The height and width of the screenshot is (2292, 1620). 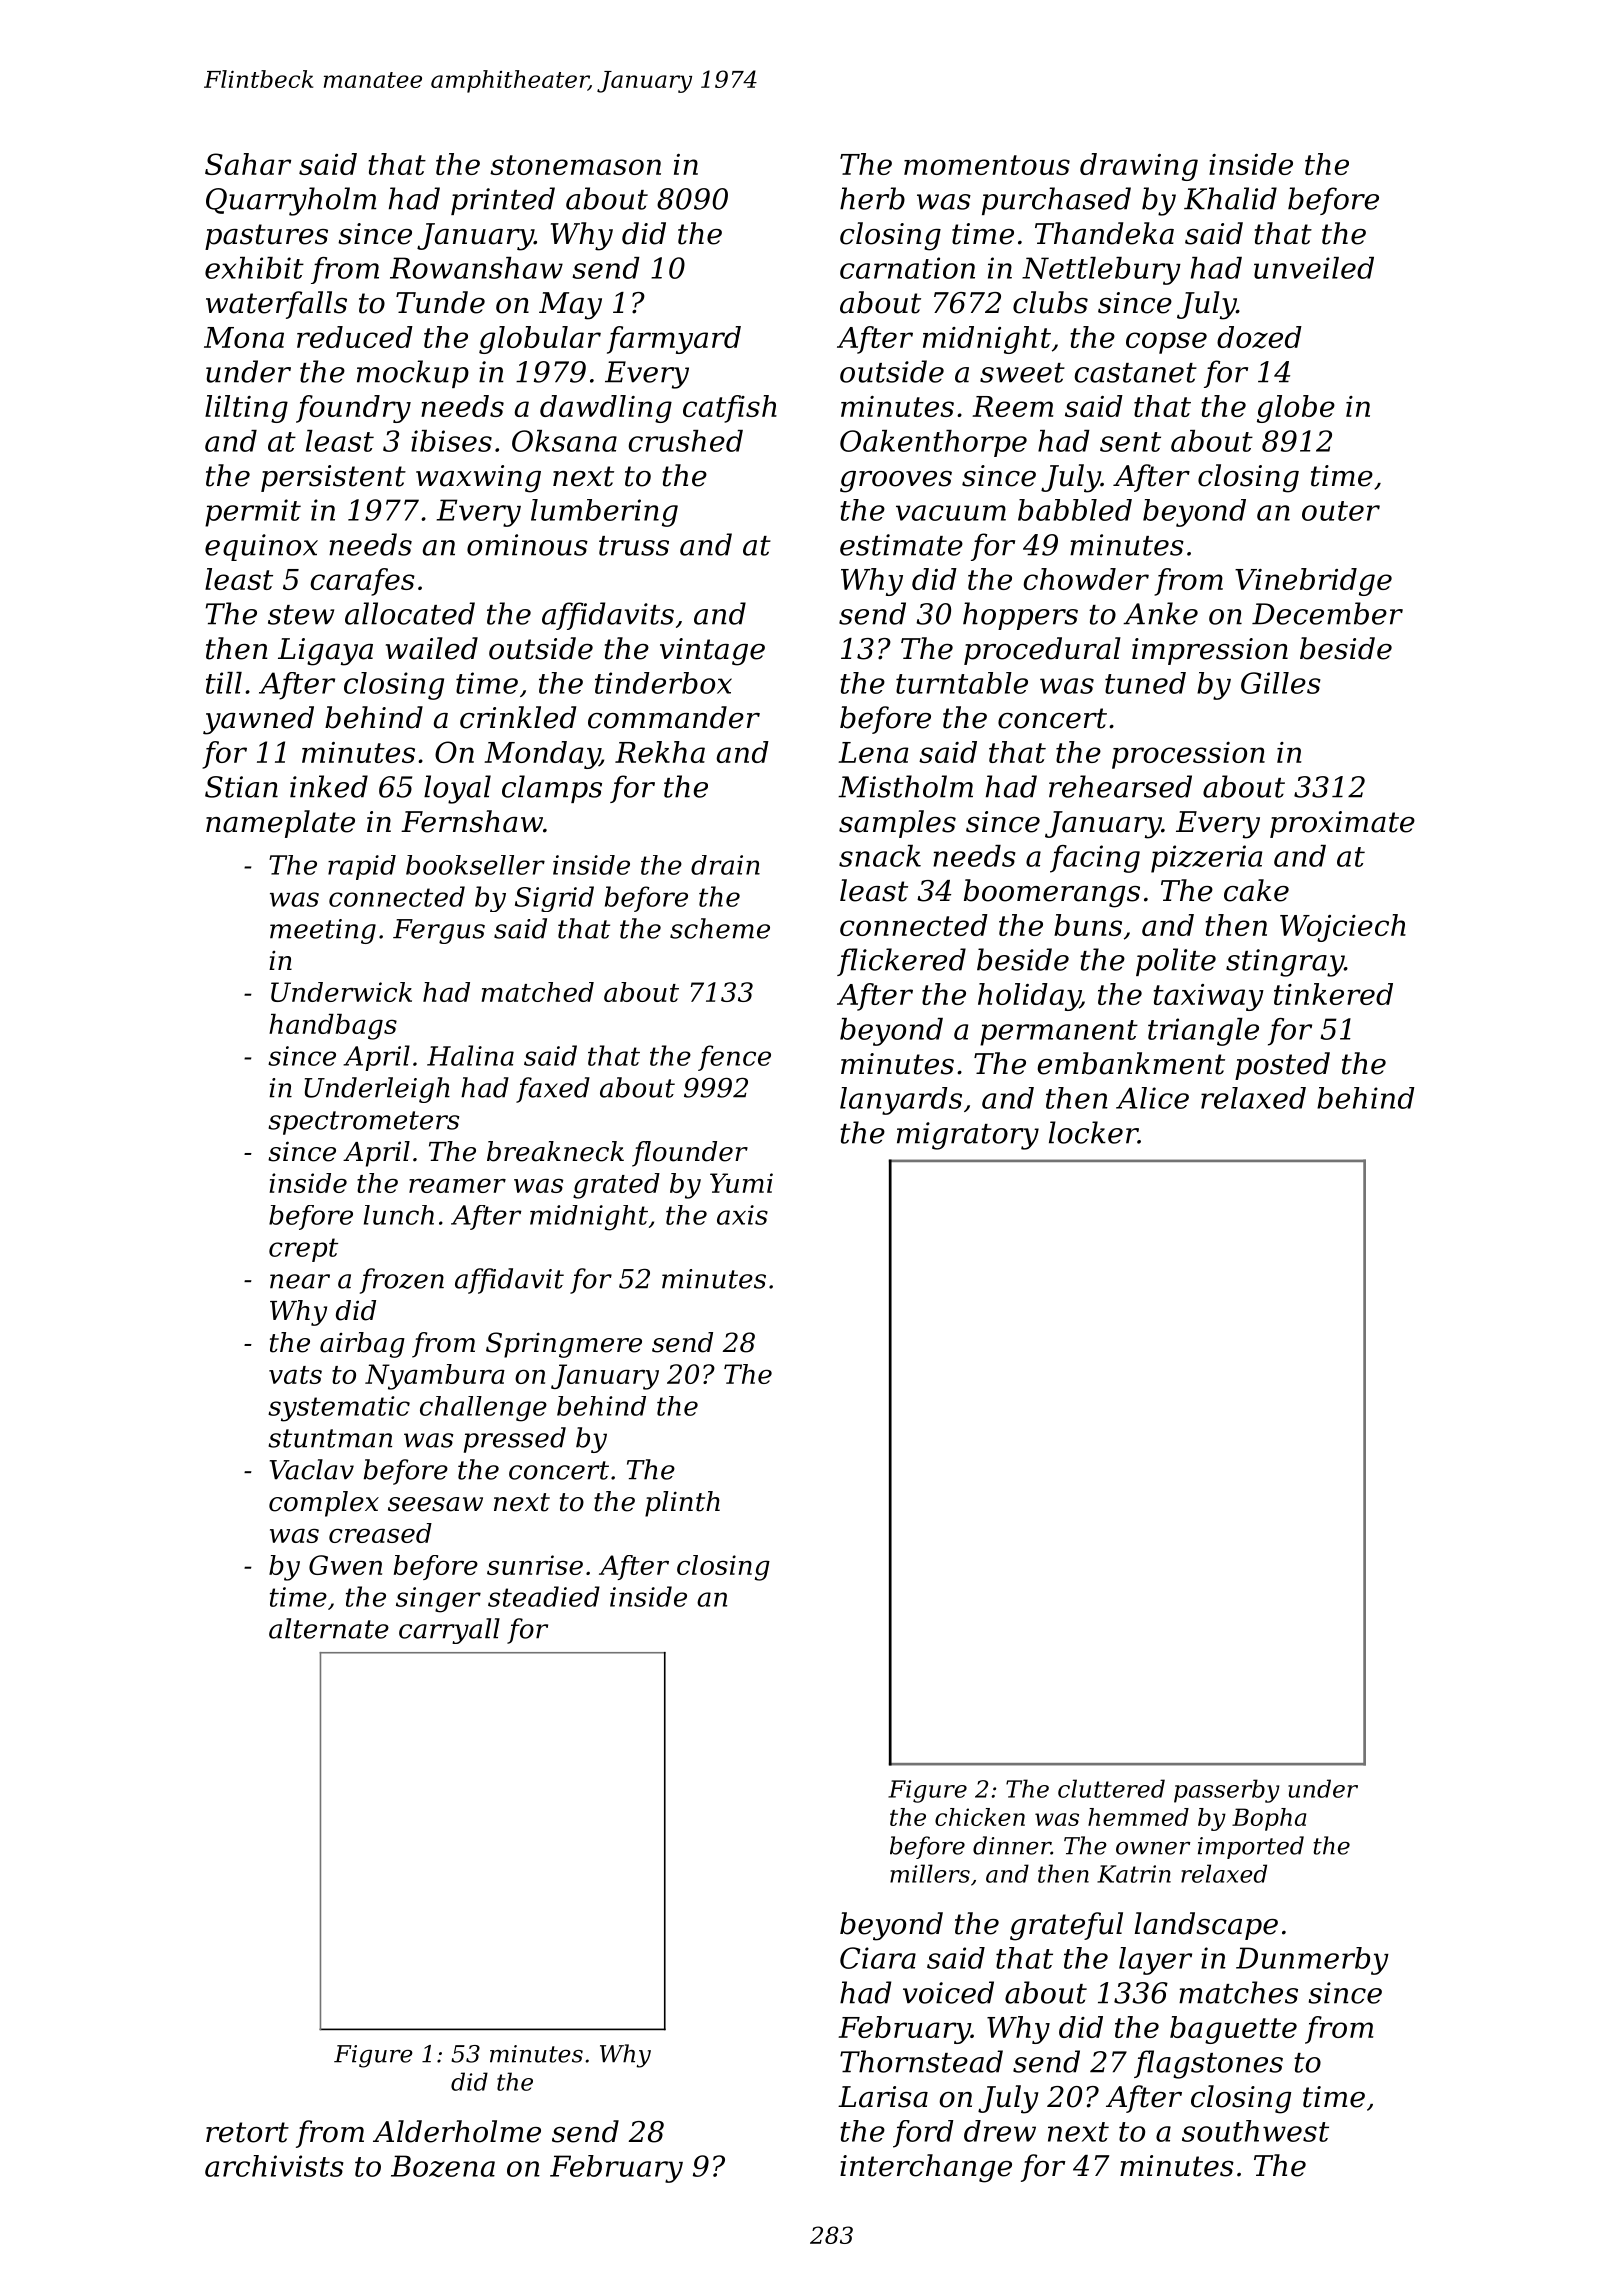 I want to click on lanyards, so click(x=901, y=1101).
